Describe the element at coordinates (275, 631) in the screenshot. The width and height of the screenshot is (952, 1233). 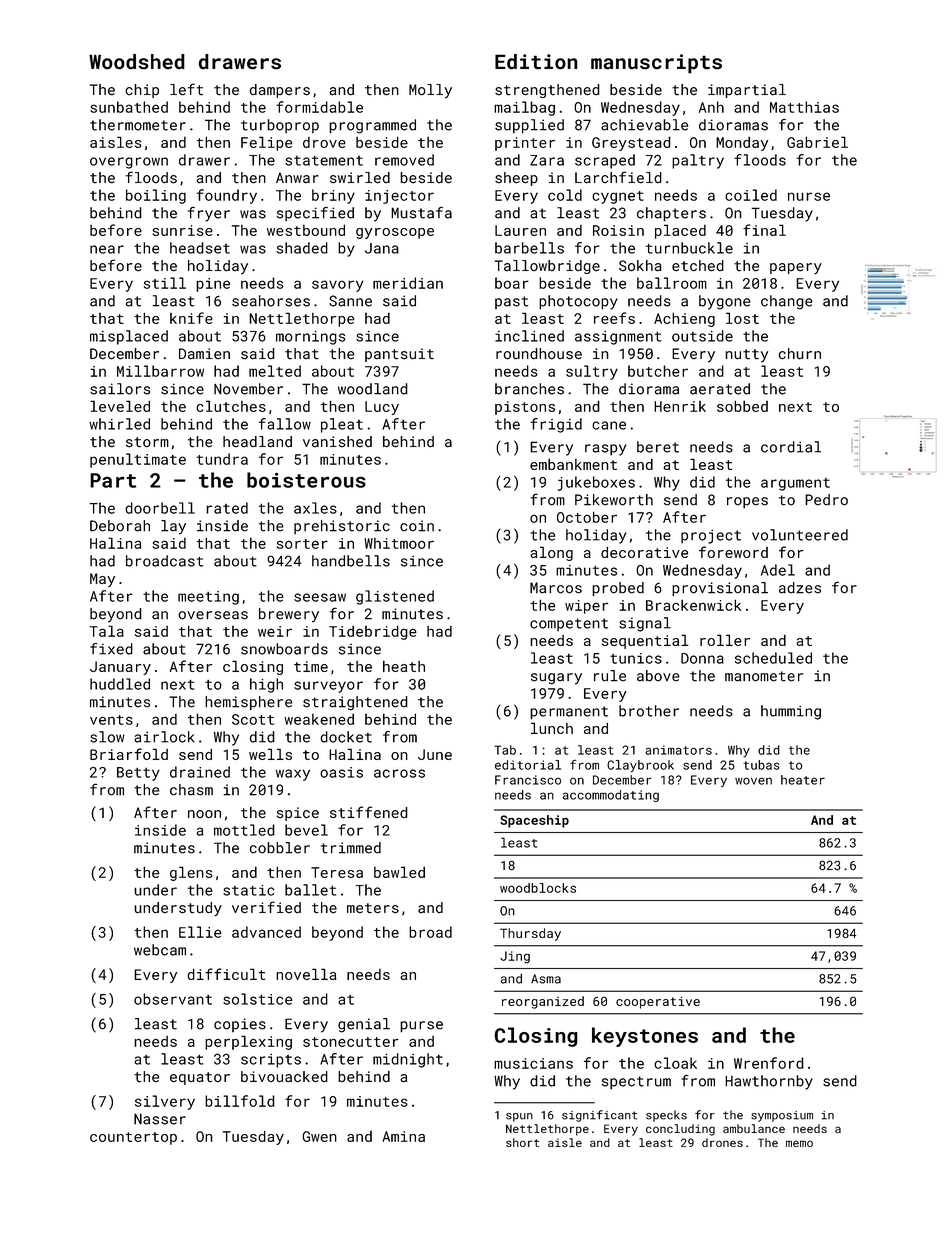
I see `weir` at that location.
